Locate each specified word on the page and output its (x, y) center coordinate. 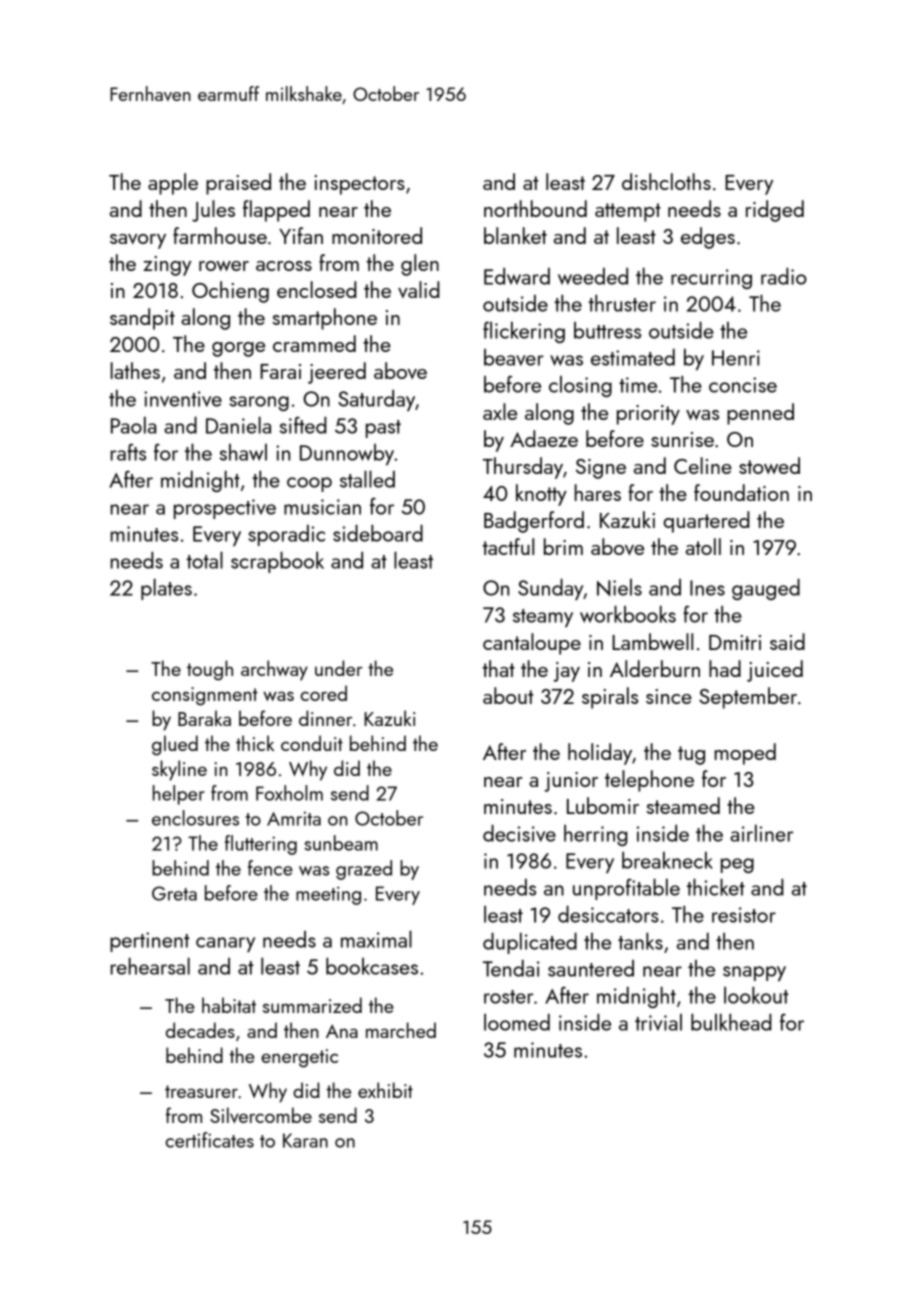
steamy (543, 618)
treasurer (201, 1091)
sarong (259, 403)
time (638, 385)
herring (596, 835)
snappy (754, 973)
